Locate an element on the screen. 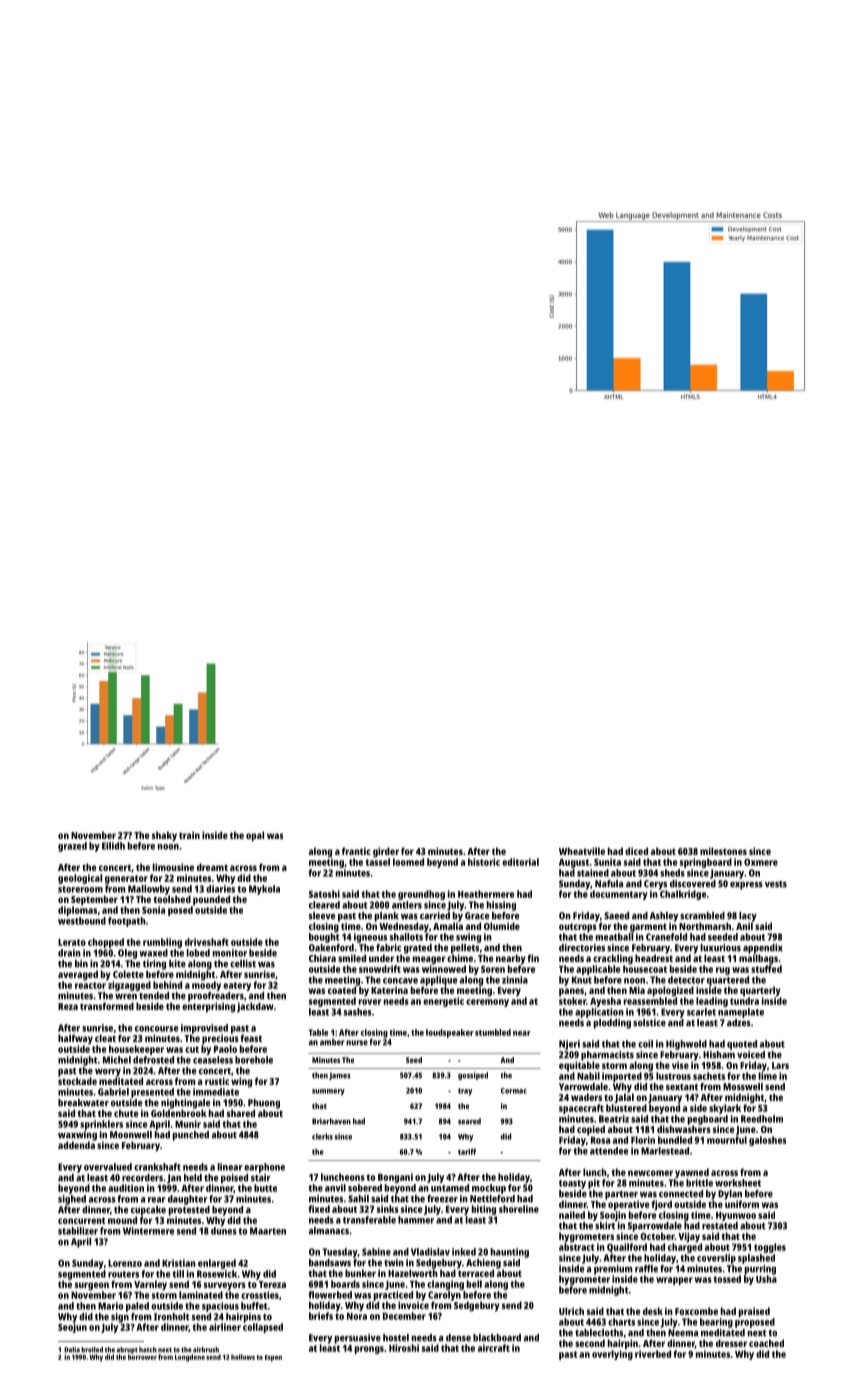 The image size is (849, 1400). coil is located at coordinates (645, 1044).
